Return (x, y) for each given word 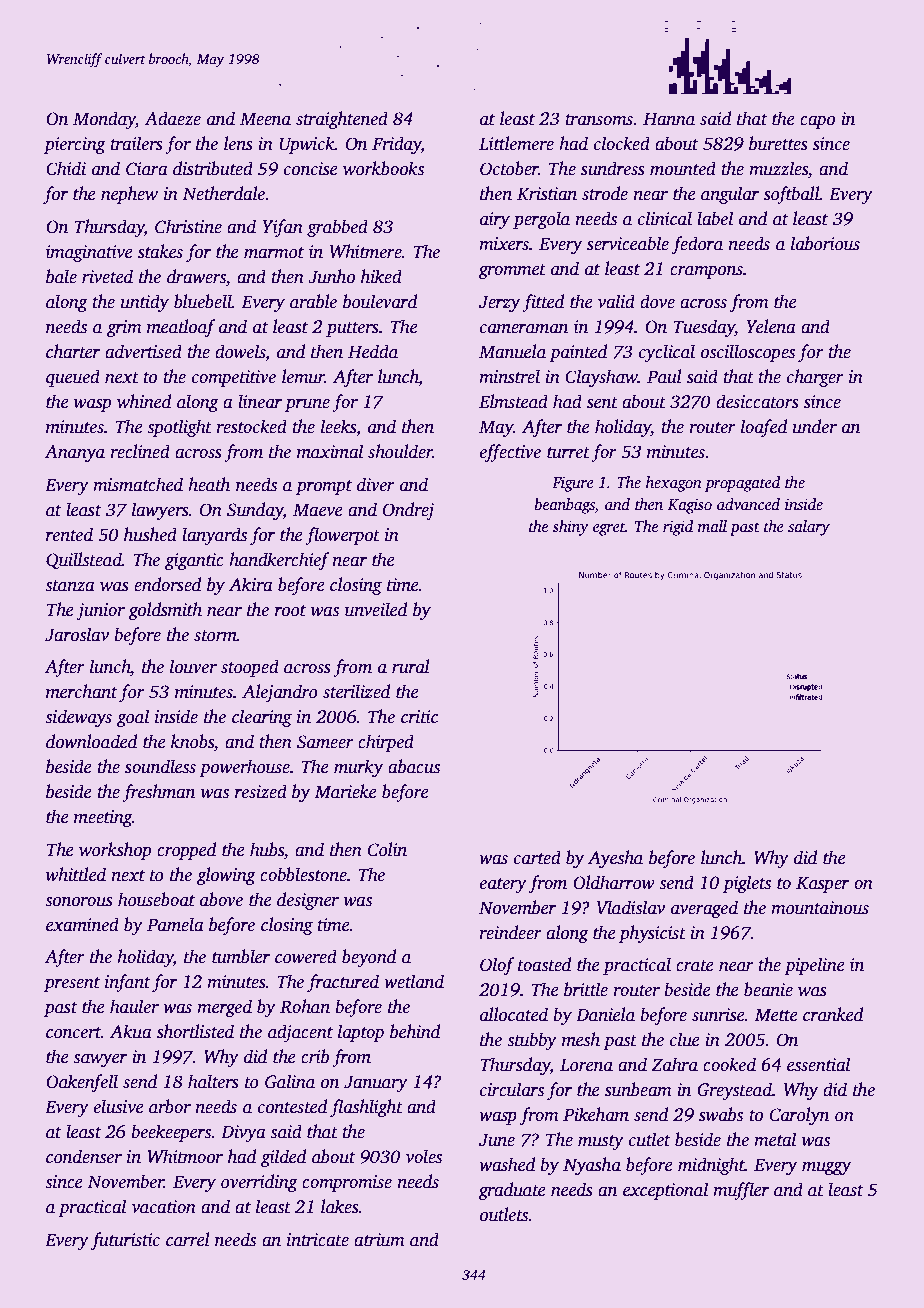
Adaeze (172, 118)
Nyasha (592, 1166)
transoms (599, 120)
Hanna (669, 119)
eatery (503, 885)
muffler (741, 1191)
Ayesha (615, 859)
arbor (170, 1106)
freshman (158, 793)
